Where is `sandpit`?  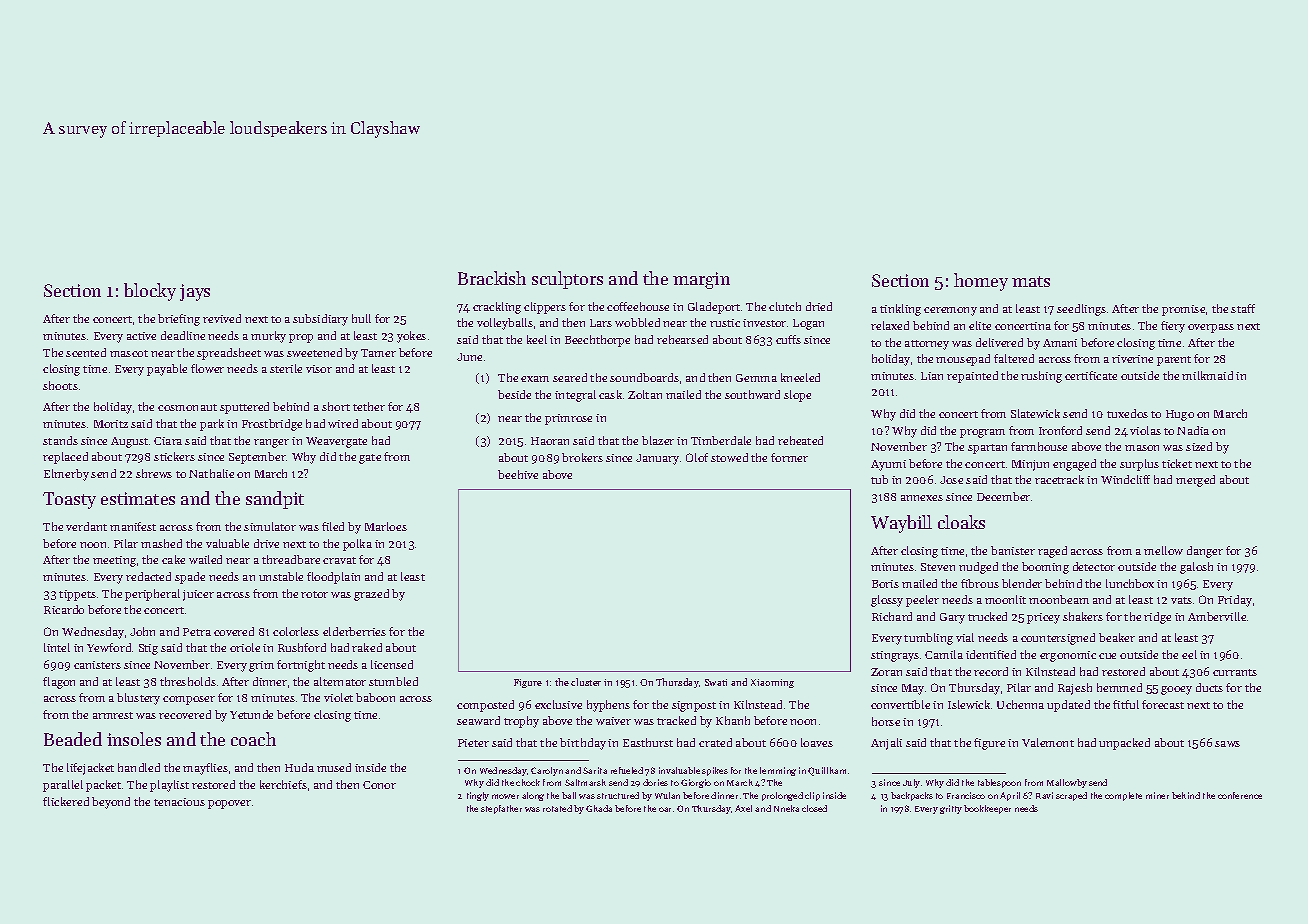
sandpit is located at coordinates (275, 500).
